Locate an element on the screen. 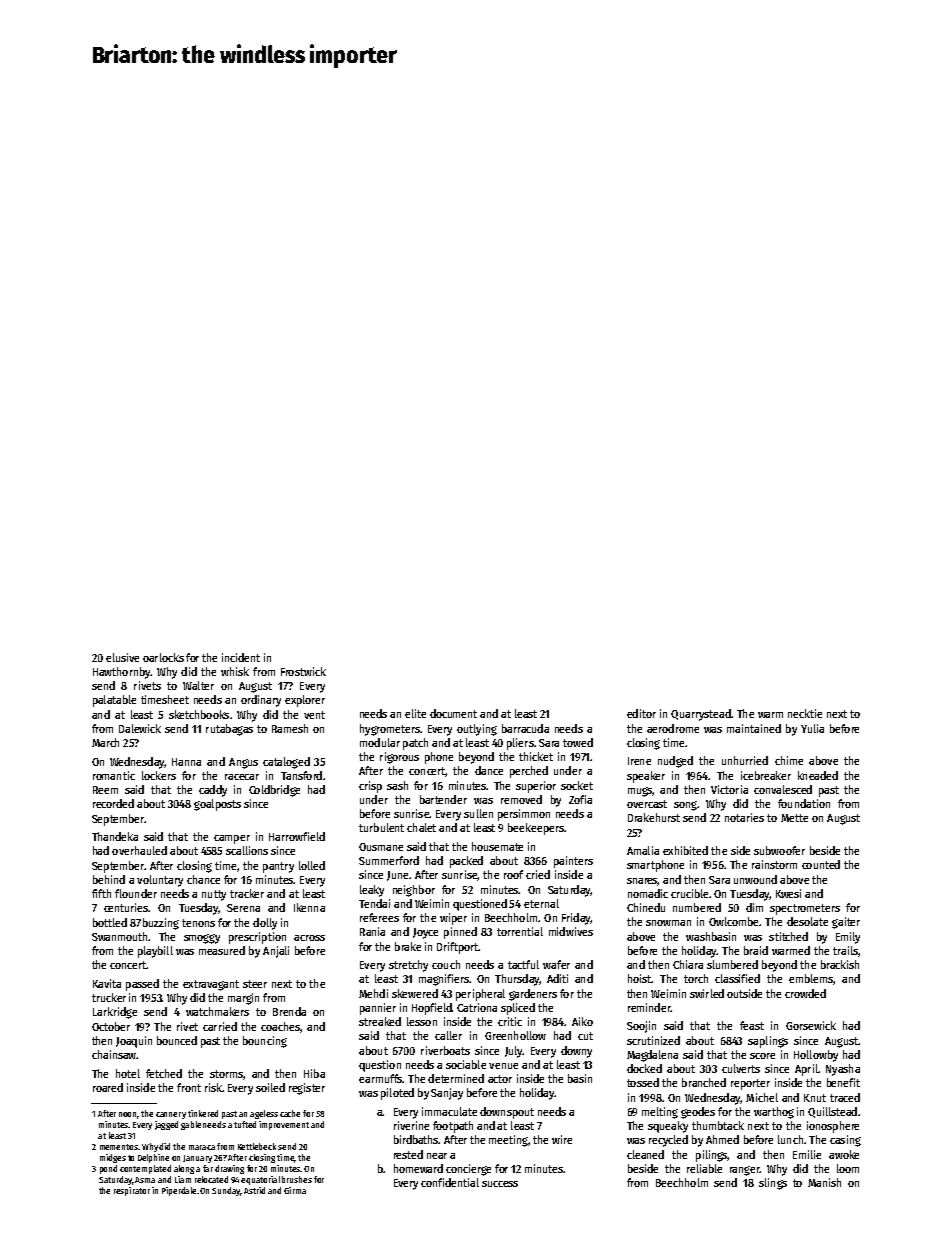 The image size is (952, 1233). risk is located at coordinates (213, 1087).
